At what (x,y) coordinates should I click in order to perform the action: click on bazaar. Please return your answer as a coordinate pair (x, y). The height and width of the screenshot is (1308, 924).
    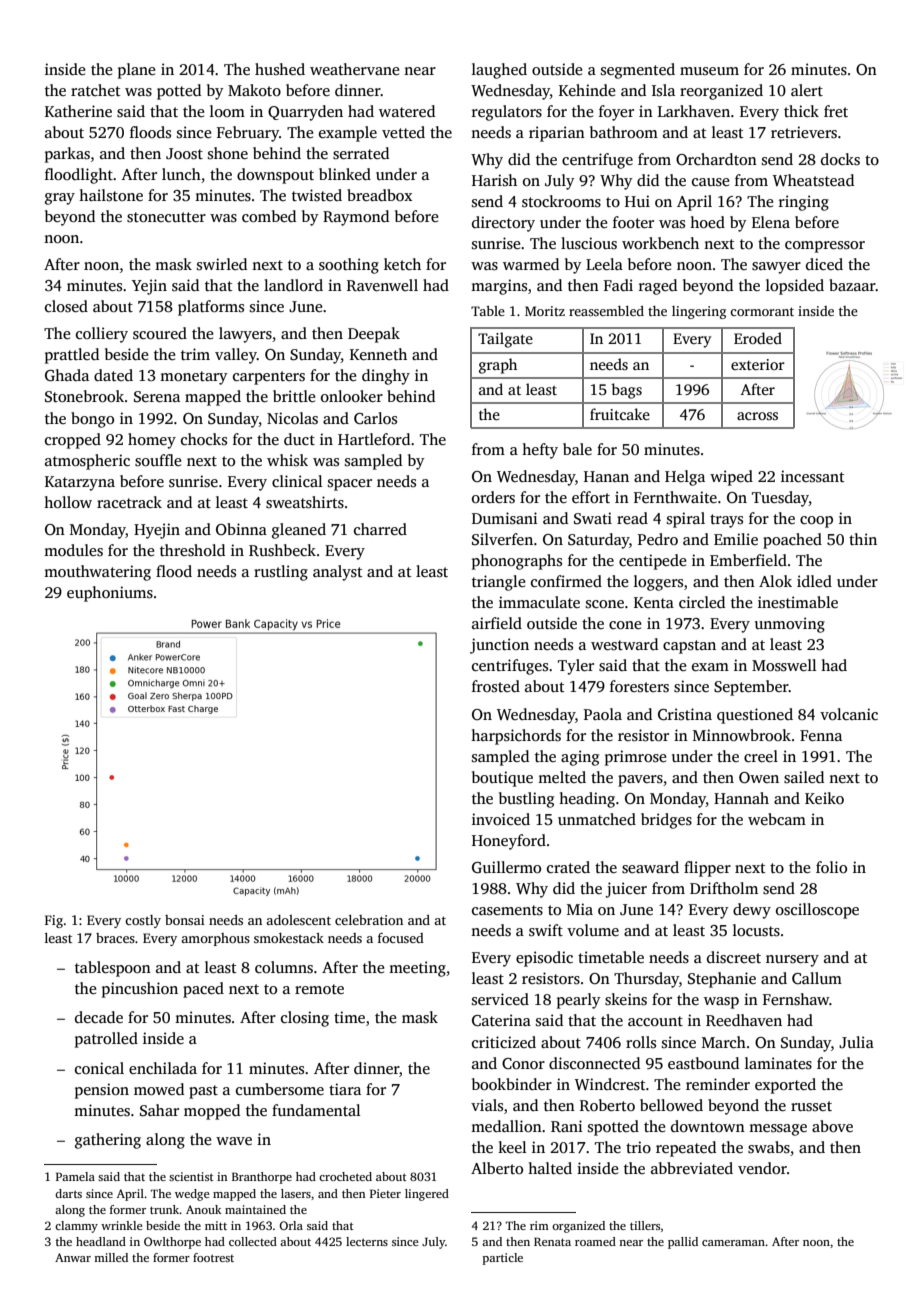
    Looking at the image, I should click on (852, 285).
